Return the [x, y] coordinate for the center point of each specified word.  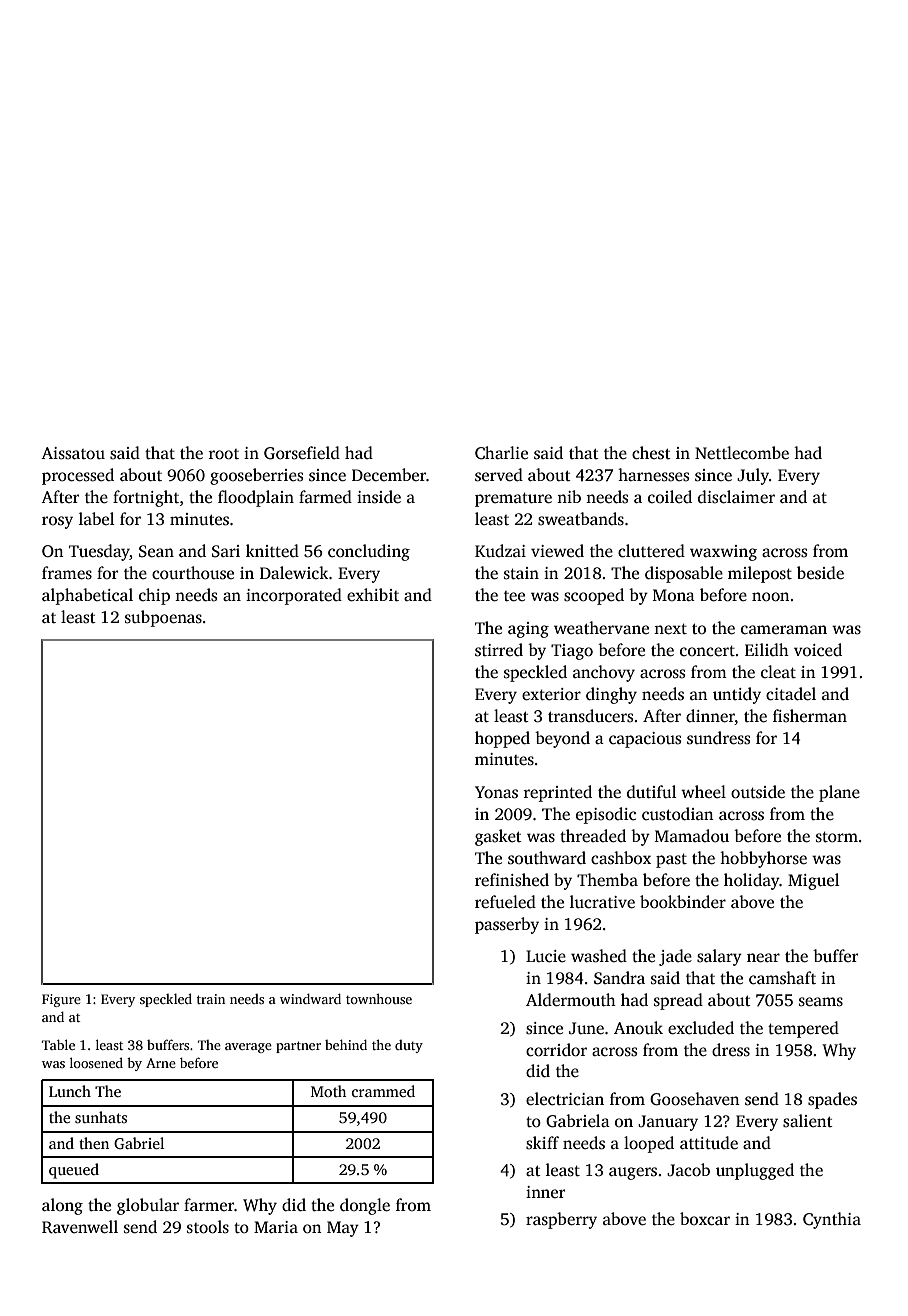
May [343, 1229]
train [211, 999]
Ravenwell [80, 1227]
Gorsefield [302, 453]
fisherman [810, 716]
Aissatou [73, 453]
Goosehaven [695, 1099]
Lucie [546, 956]
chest [651, 453]
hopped [502, 739]
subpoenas [163, 618]
